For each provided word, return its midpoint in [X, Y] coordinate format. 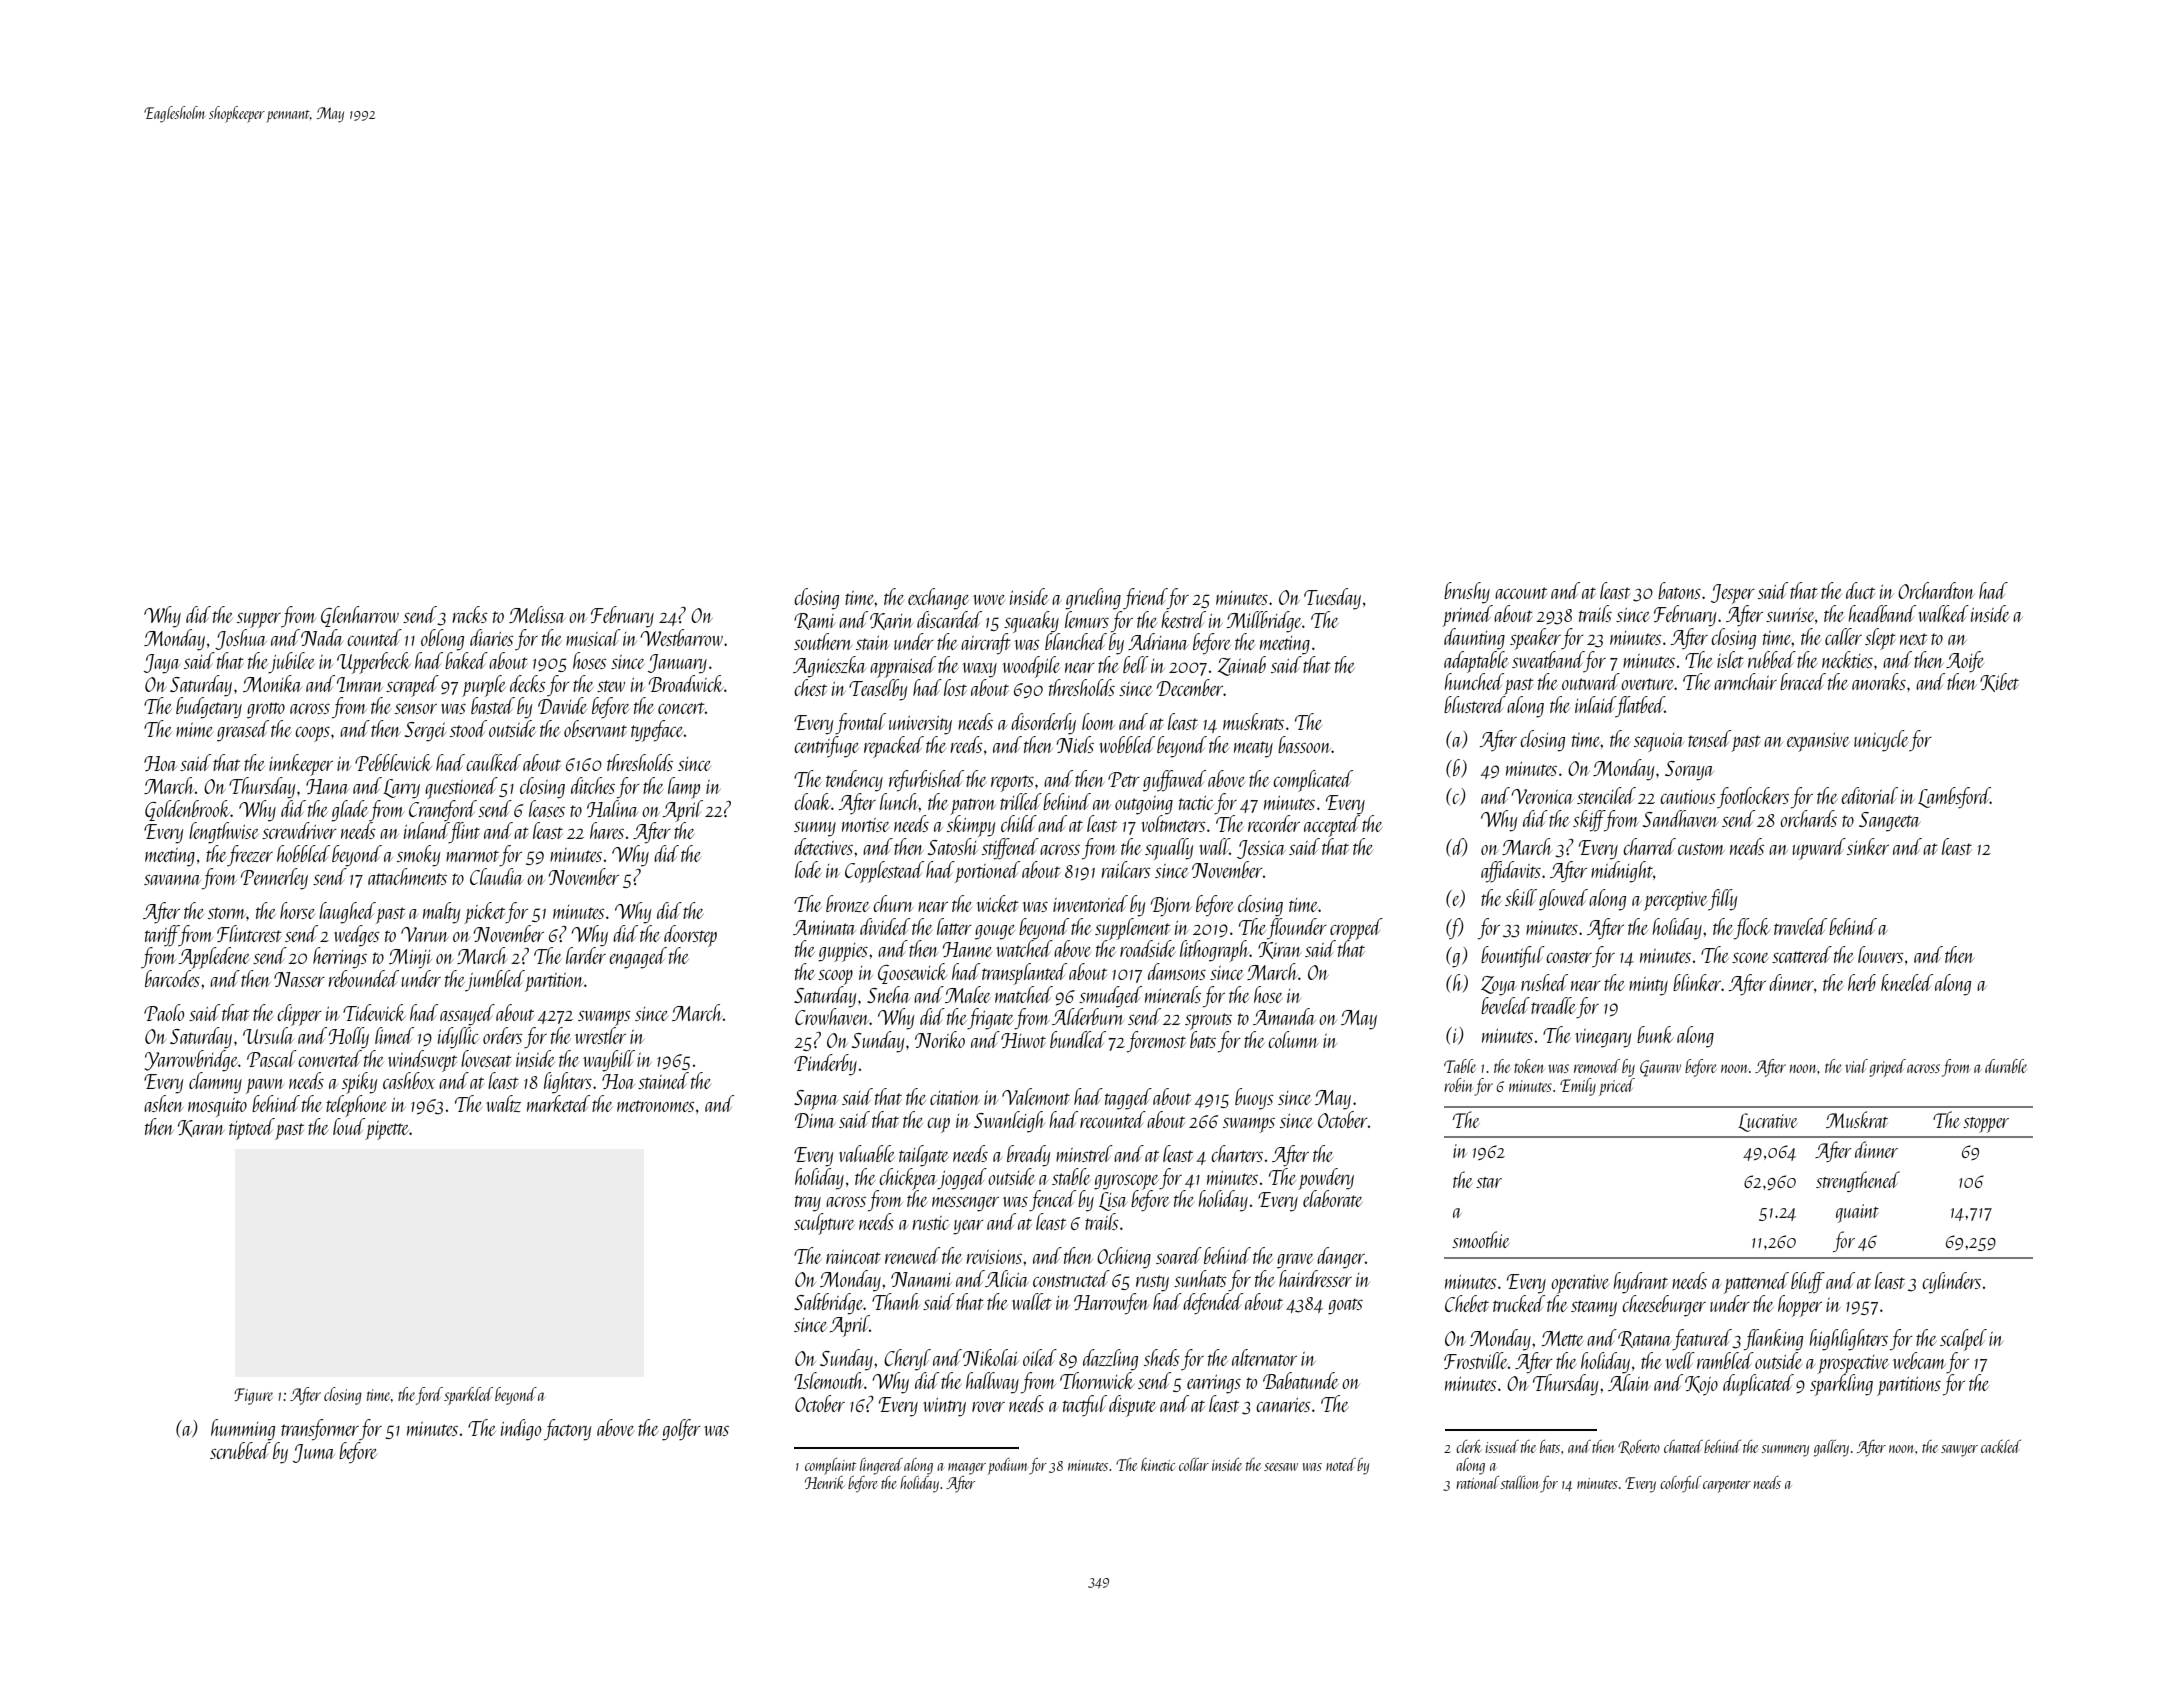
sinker [1868, 846]
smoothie [1481, 1239]
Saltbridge [829, 1304]
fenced [1052, 1201]
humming [243, 1430]
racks [470, 614]
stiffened [1010, 849]
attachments [407, 876]
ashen [164, 1103]
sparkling [1841, 1385]
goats [1345, 1306]
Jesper [1733, 594]
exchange [938, 599]
